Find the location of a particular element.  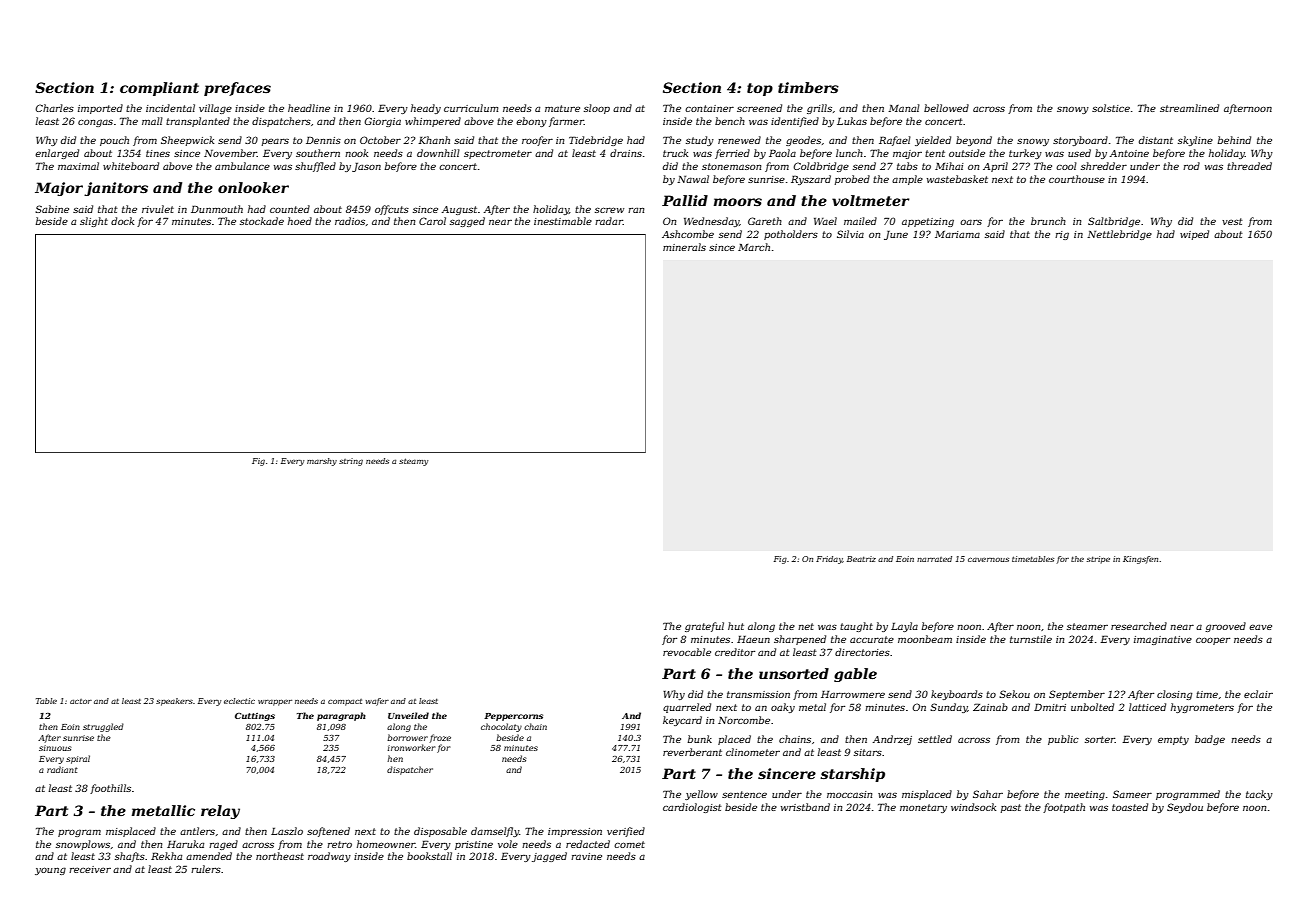

Tidebridge is located at coordinates (596, 141).
